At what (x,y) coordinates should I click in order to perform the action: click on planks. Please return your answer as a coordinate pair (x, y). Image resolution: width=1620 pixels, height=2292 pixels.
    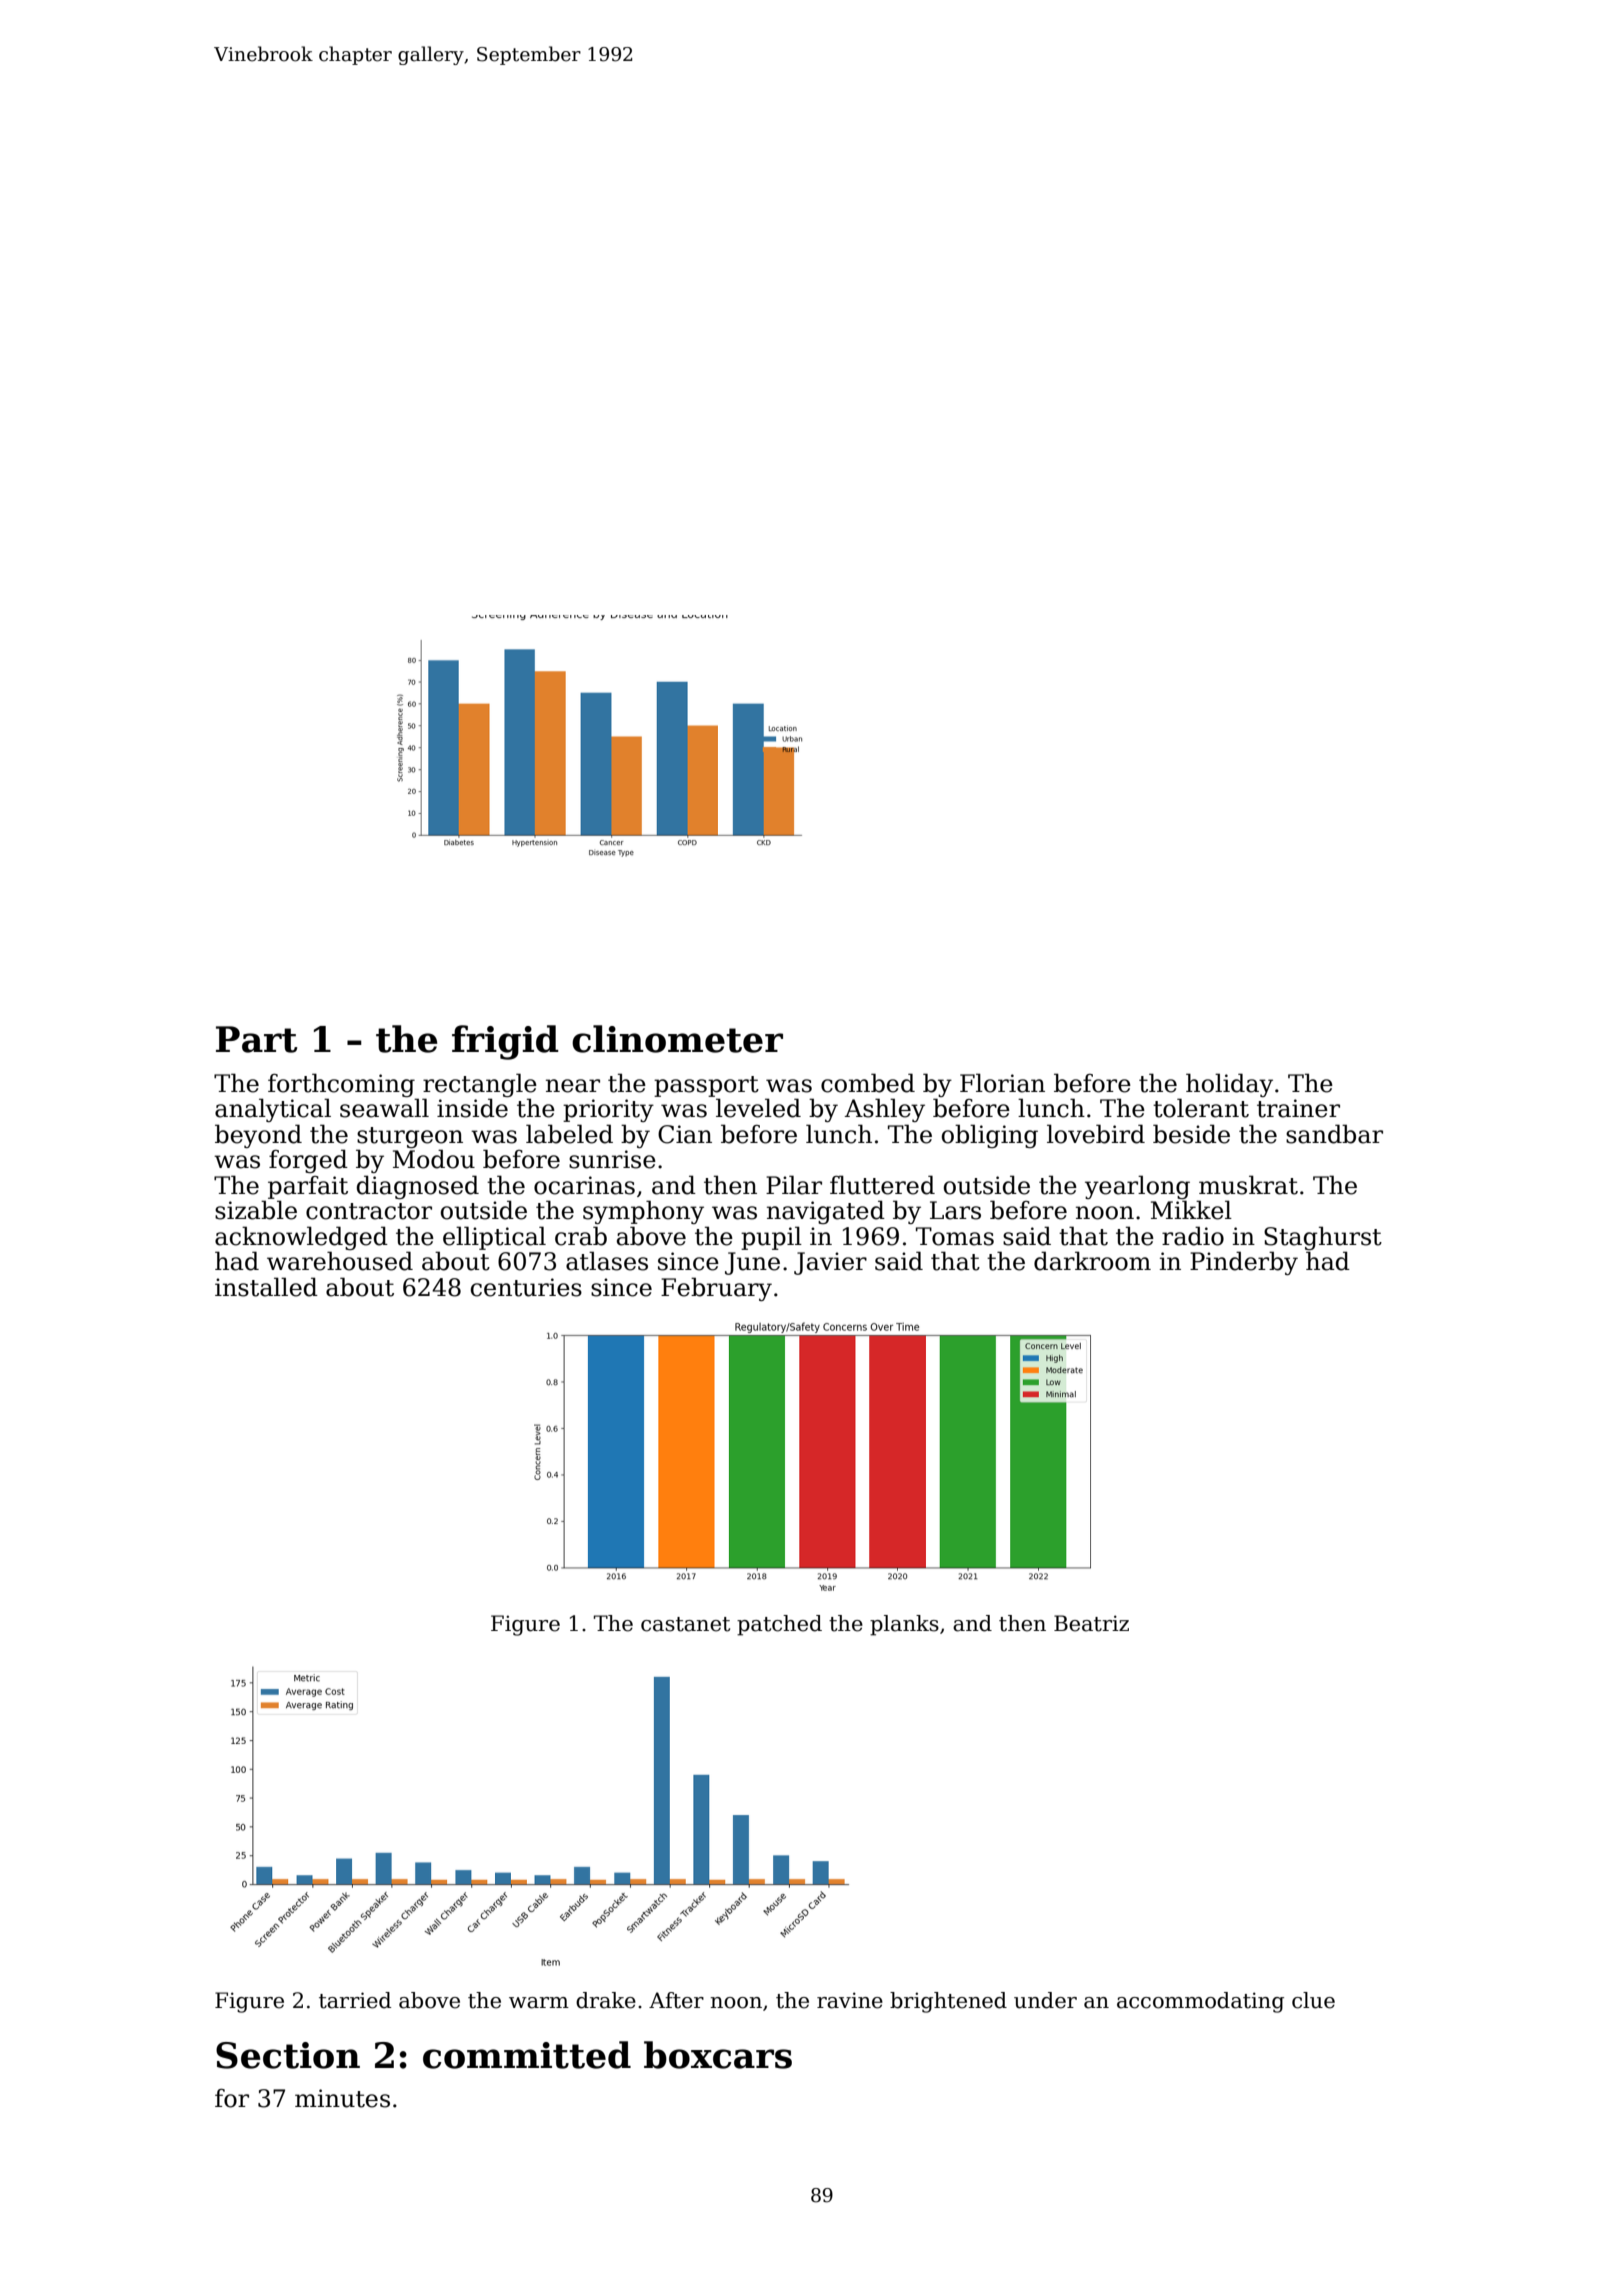
    Looking at the image, I should click on (904, 1625).
